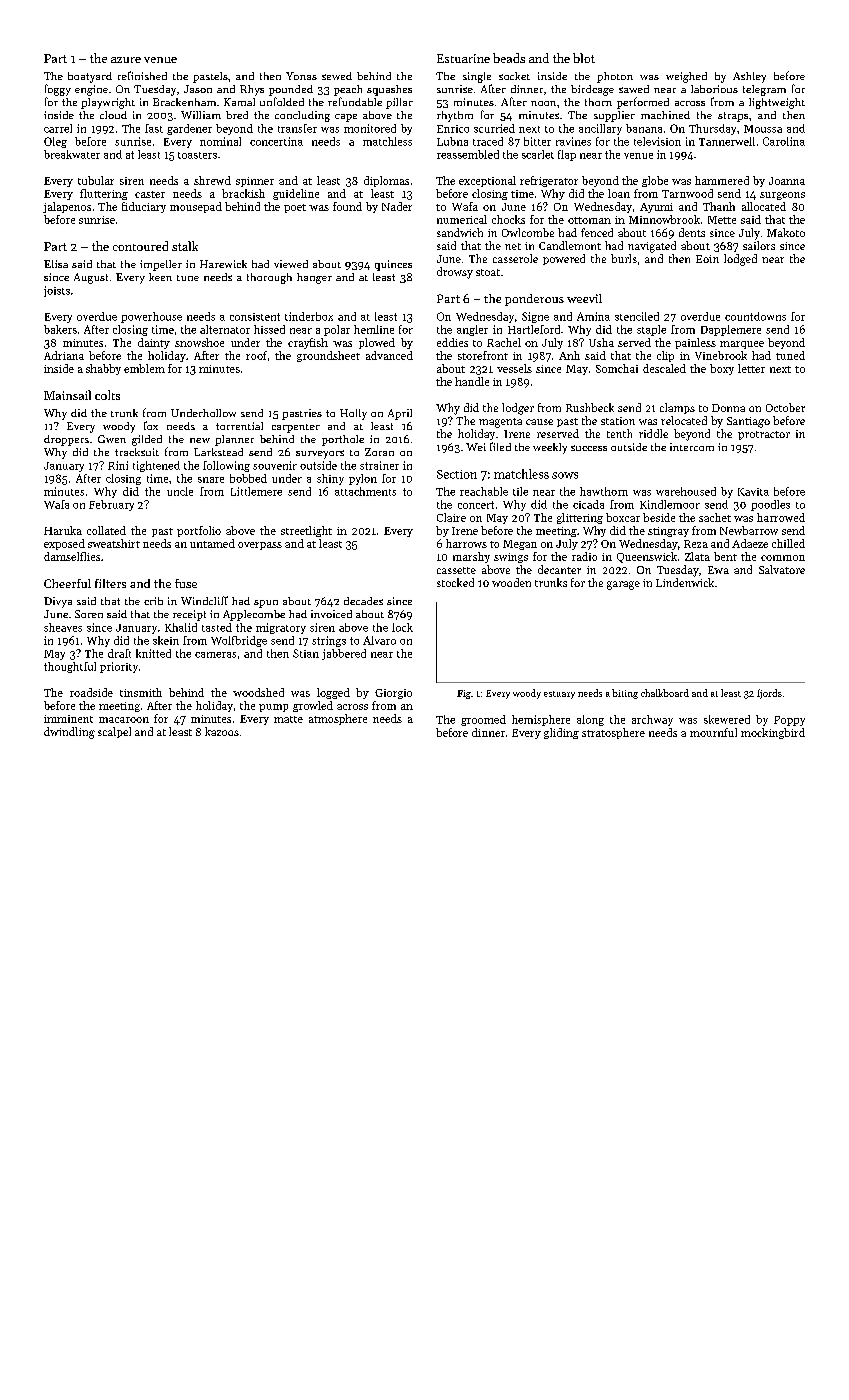 The image size is (849, 1400). What do you see at coordinates (269, 278) in the document?
I see `thorough` at bounding box center [269, 278].
